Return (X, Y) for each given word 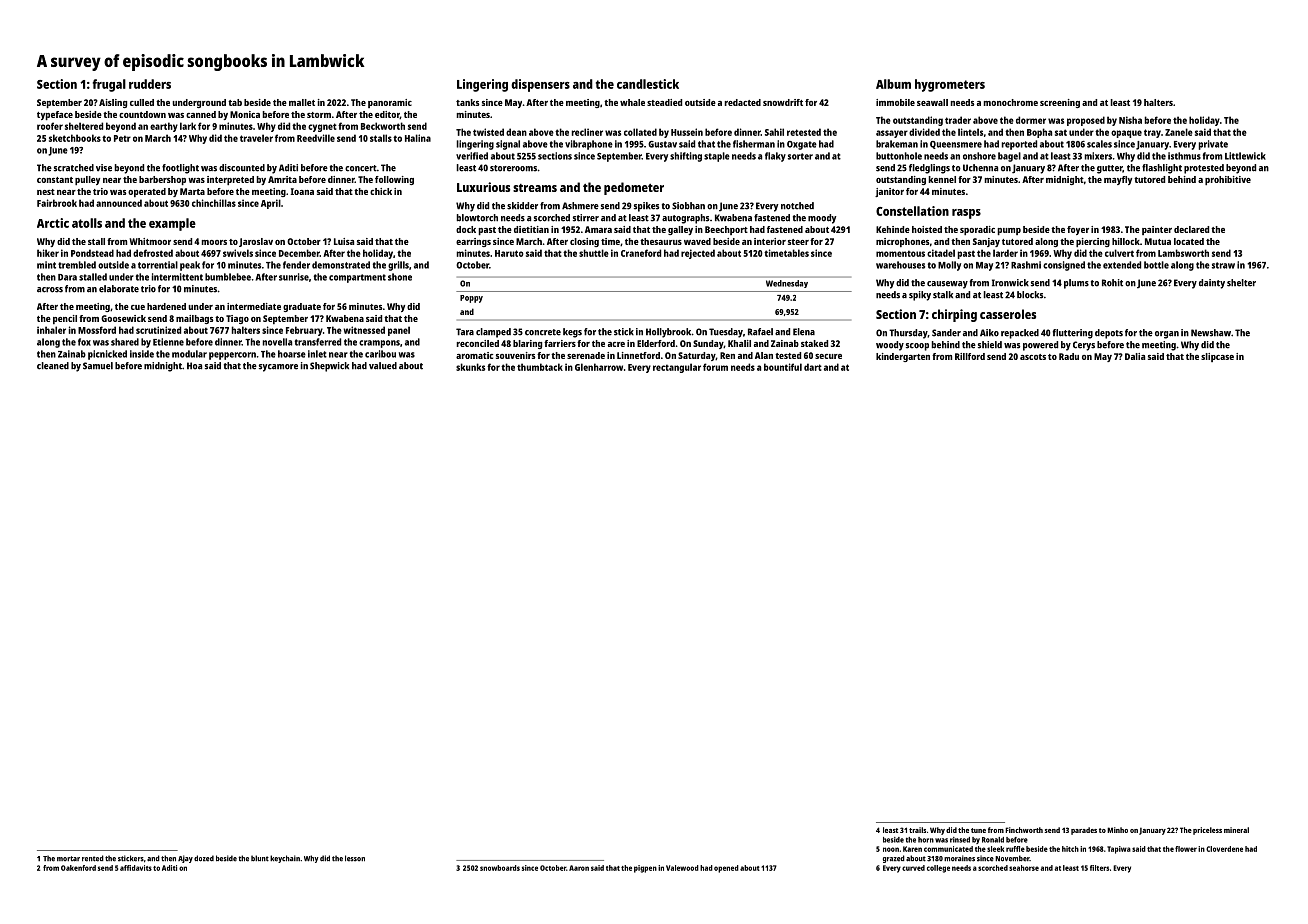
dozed (204, 858)
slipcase (1217, 357)
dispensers (540, 85)
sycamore (278, 368)
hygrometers (950, 85)
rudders (150, 84)
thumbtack (540, 367)
